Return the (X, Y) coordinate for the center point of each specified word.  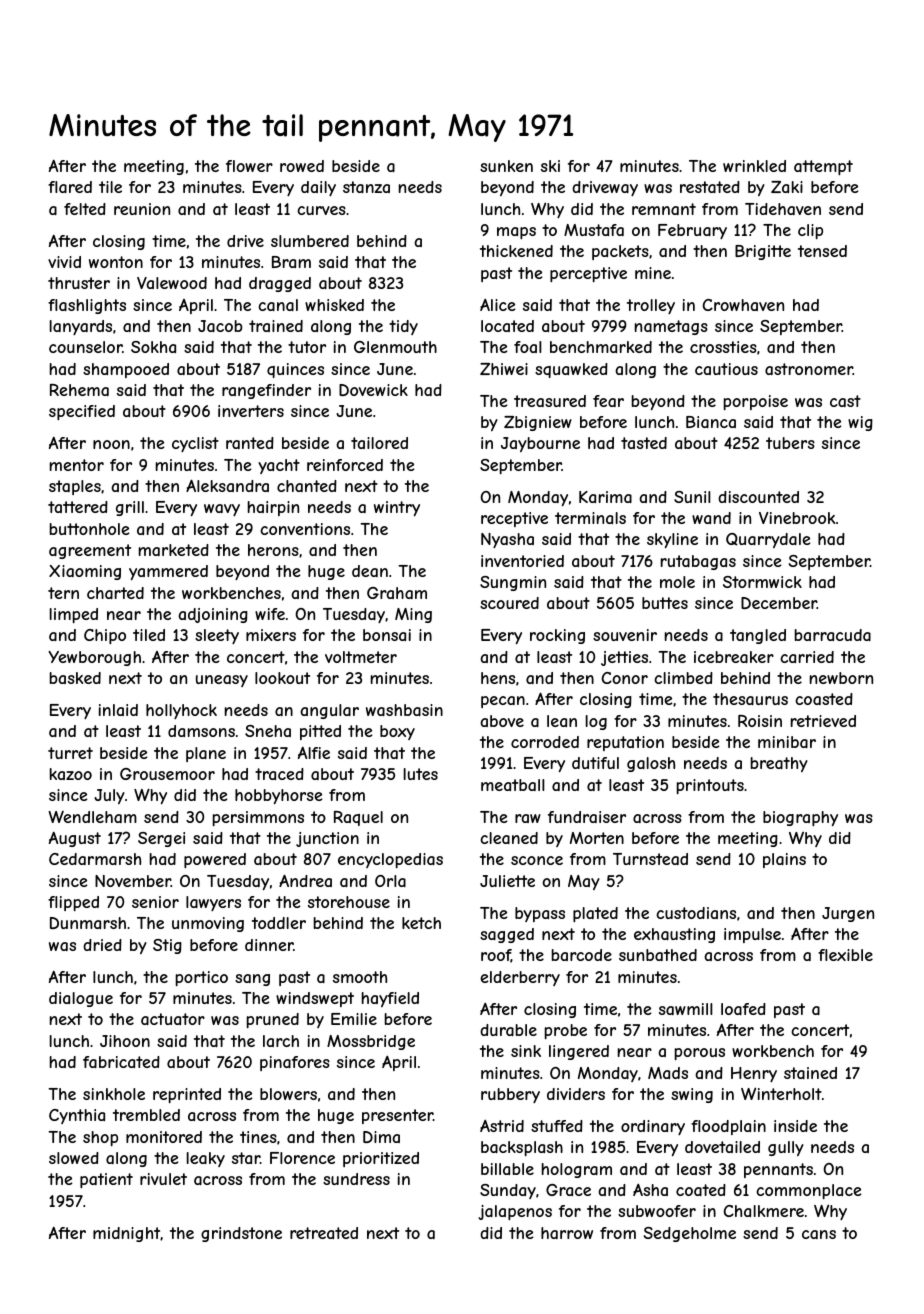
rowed (302, 166)
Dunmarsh (88, 923)
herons (273, 550)
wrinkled (754, 166)
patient (106, 1180)
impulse (752, 935)
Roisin (760, 721)
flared (70, 187)
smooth (360, 977)
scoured (509, 603)
